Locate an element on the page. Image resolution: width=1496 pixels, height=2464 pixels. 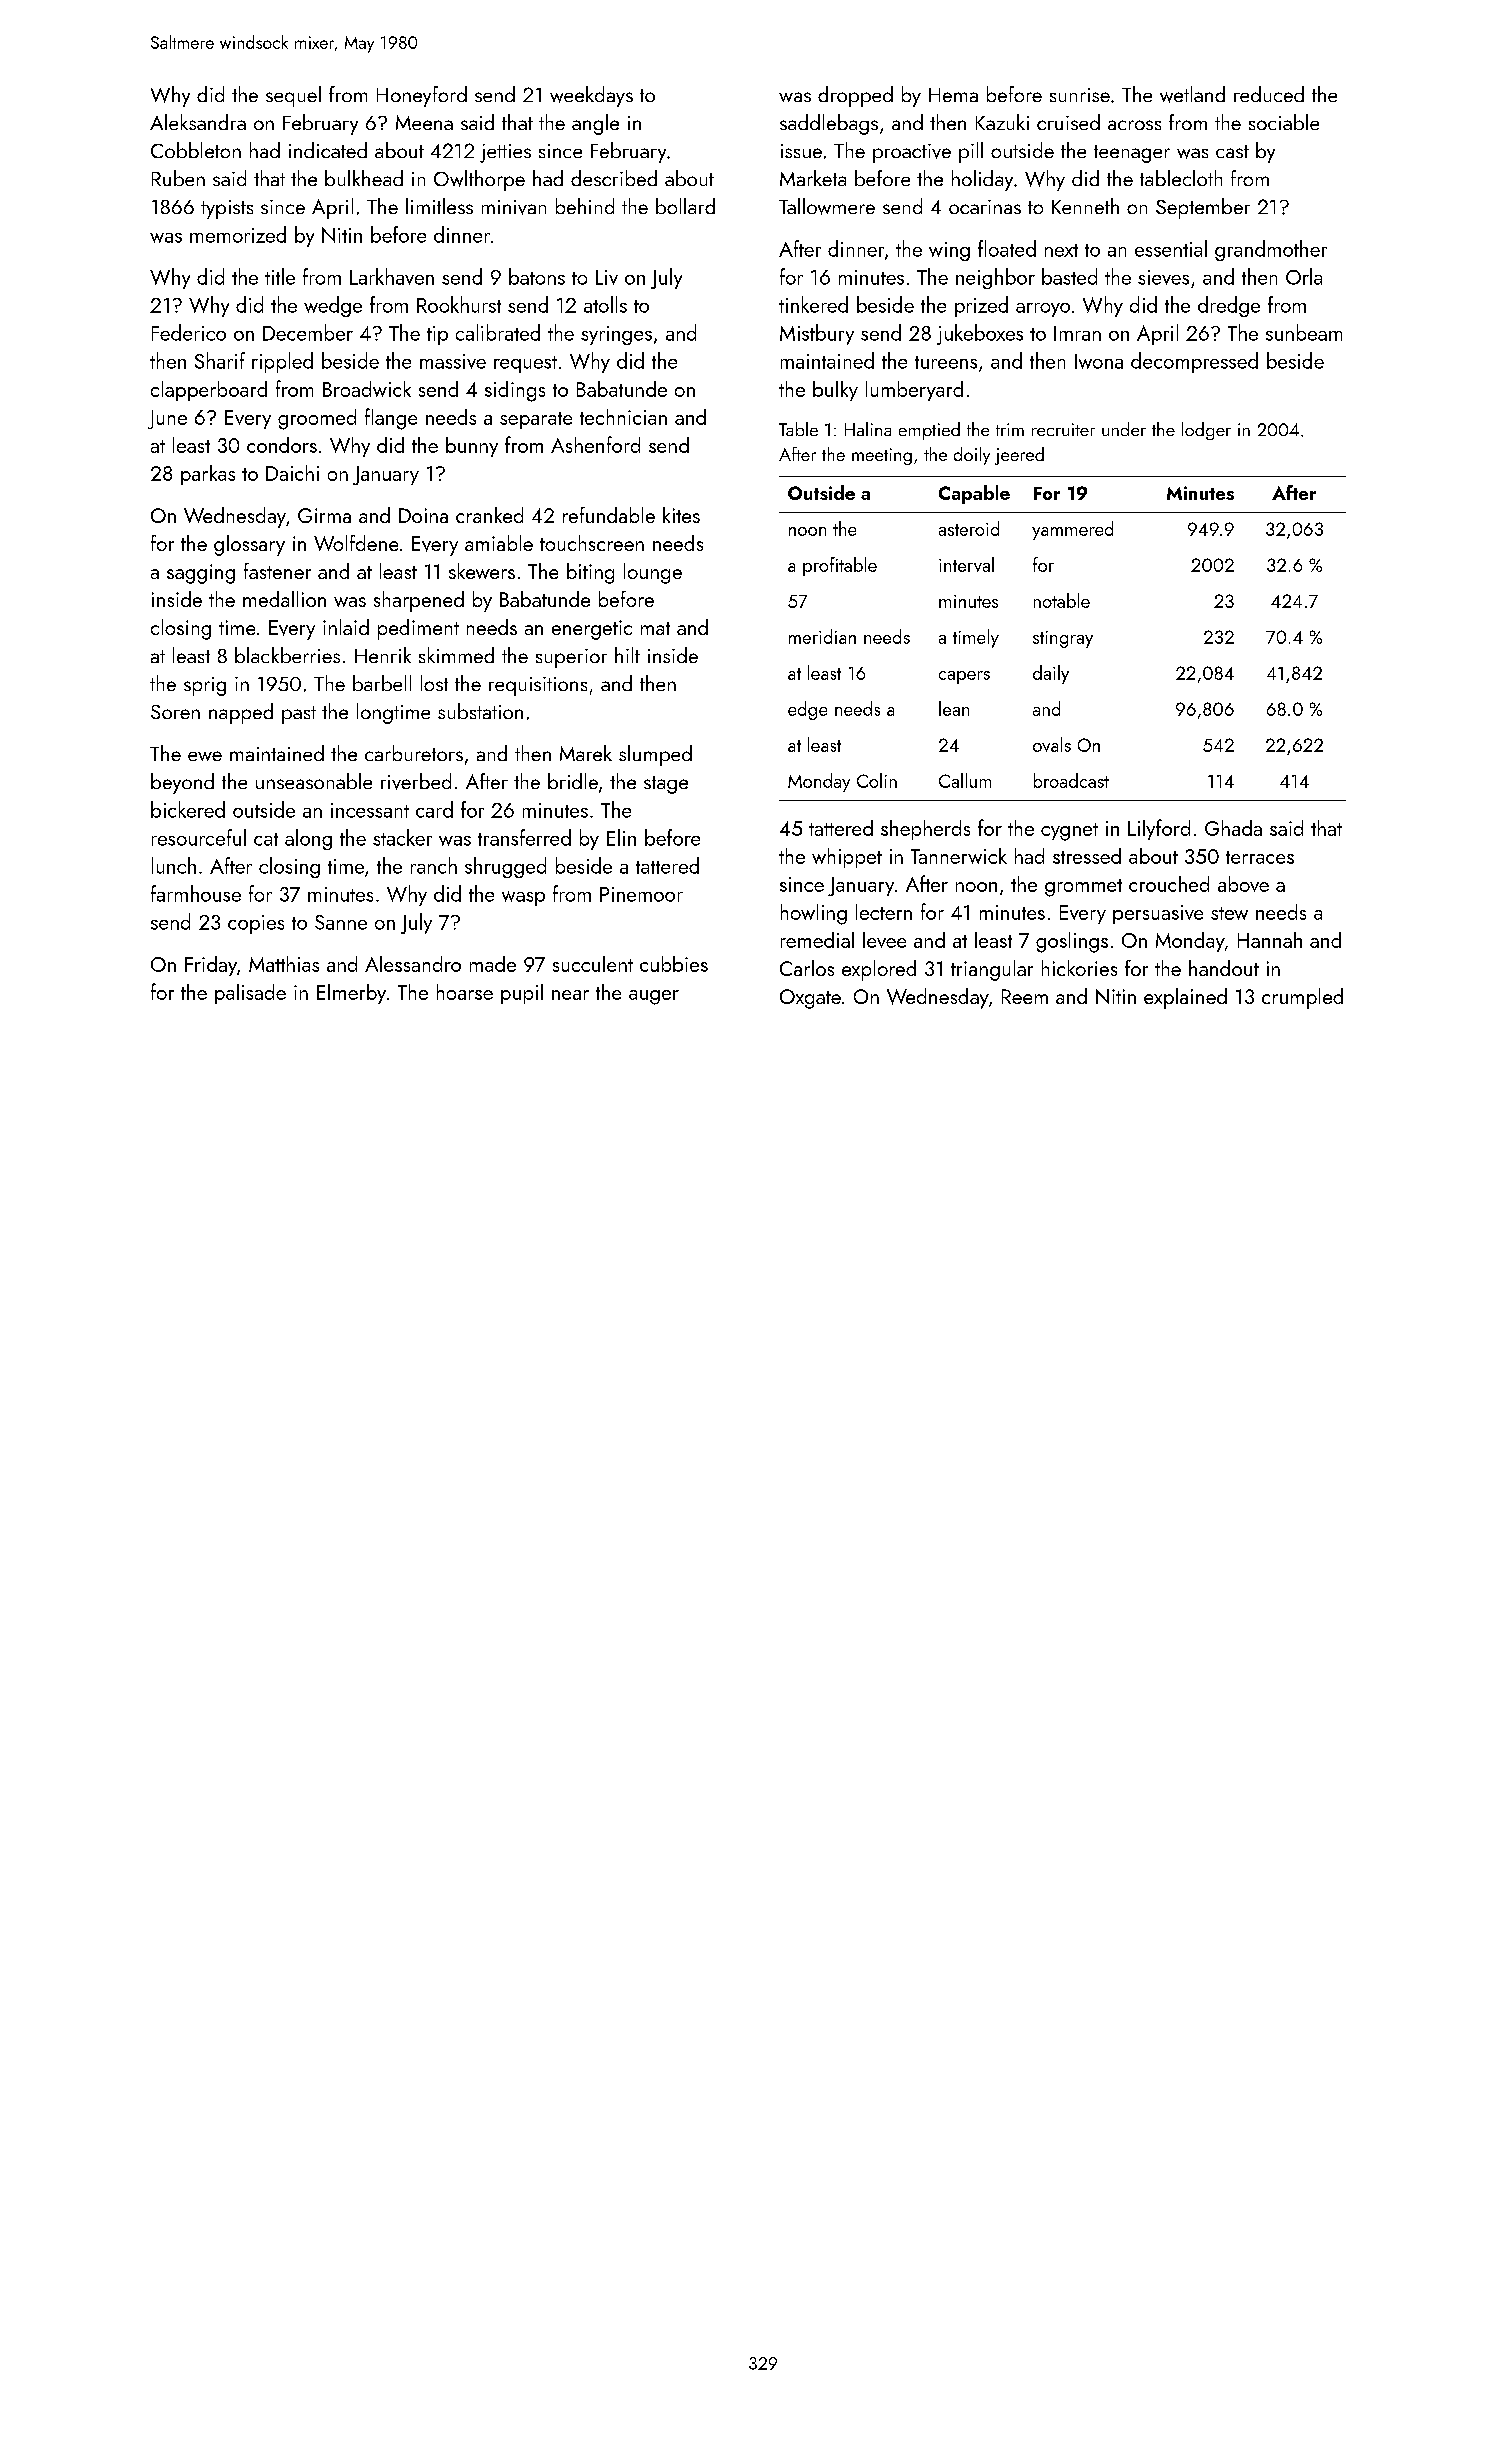
wetland is located at coordinates (1192, 94).
